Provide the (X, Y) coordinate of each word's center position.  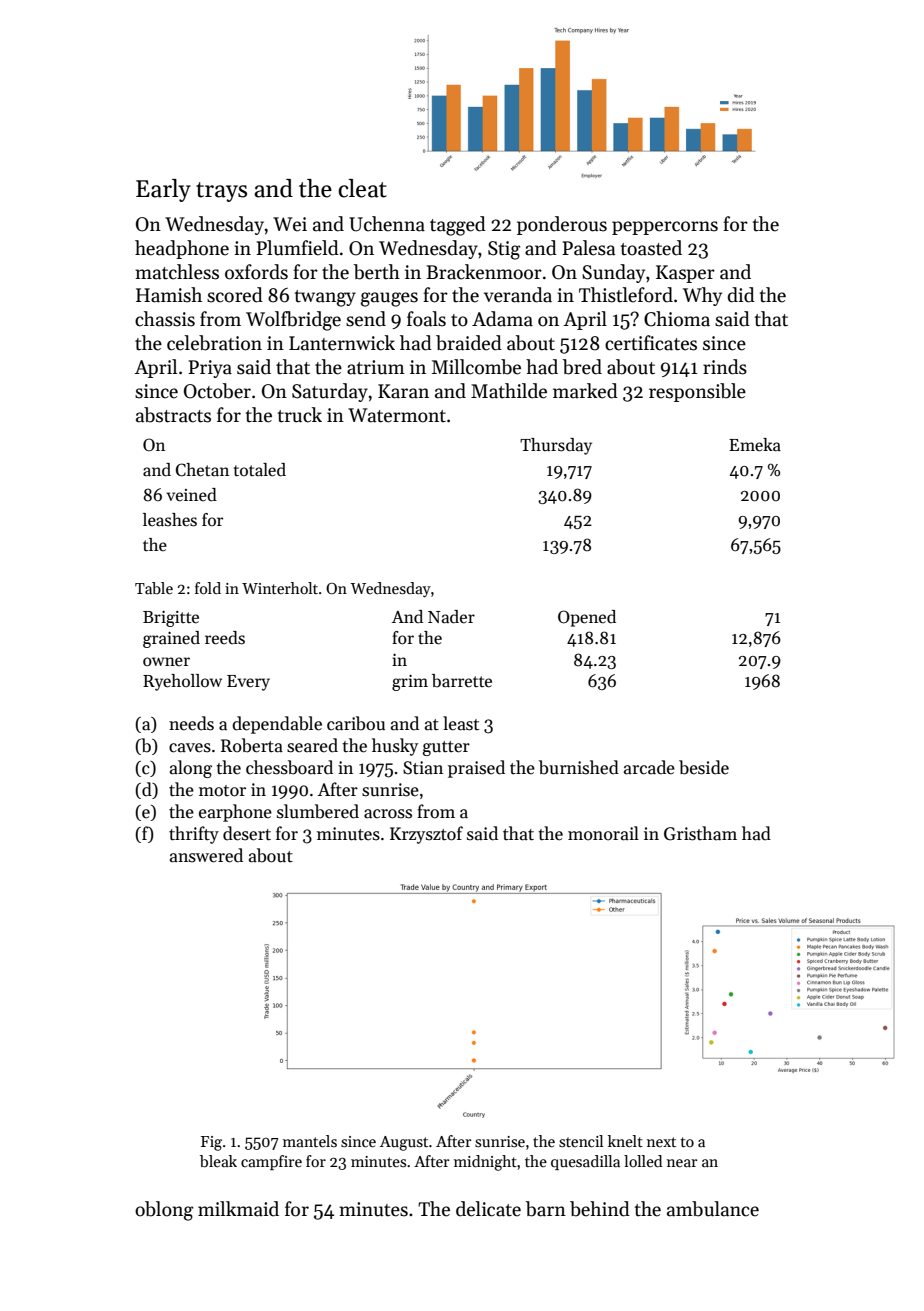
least (461, 723)
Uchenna (387, 224)
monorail (603, 833)
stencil (581, 1141)
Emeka (755, 445)
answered (206, 855)
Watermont (397, 415)
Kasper (685, 274)
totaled (260, 470)
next (661, 1142)
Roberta (252, 745)
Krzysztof (426, 835)
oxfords (256, 272)
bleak (218, 1161)
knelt (625, 1141)
